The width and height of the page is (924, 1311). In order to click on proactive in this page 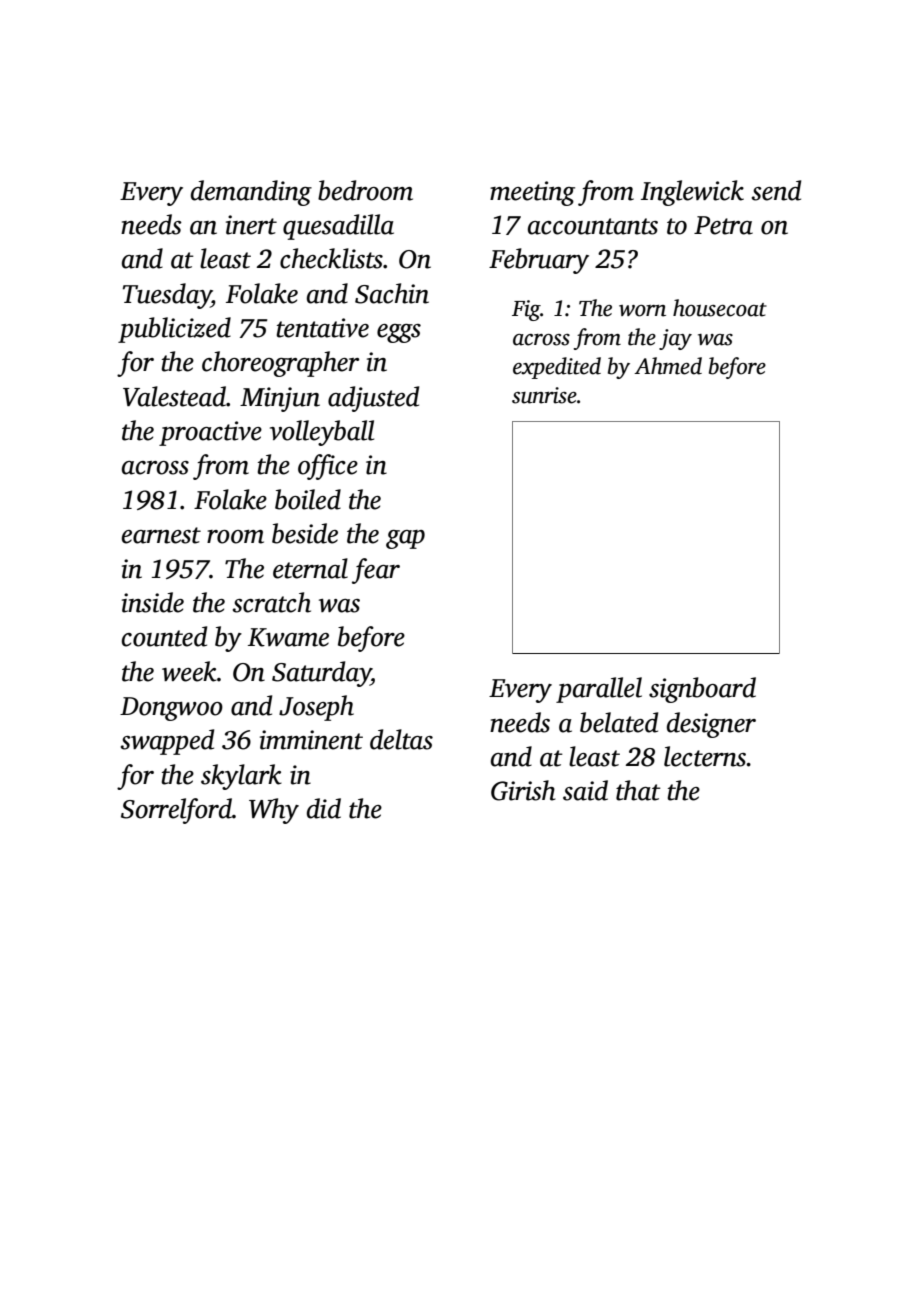, I will do `click(210, 433)`.
